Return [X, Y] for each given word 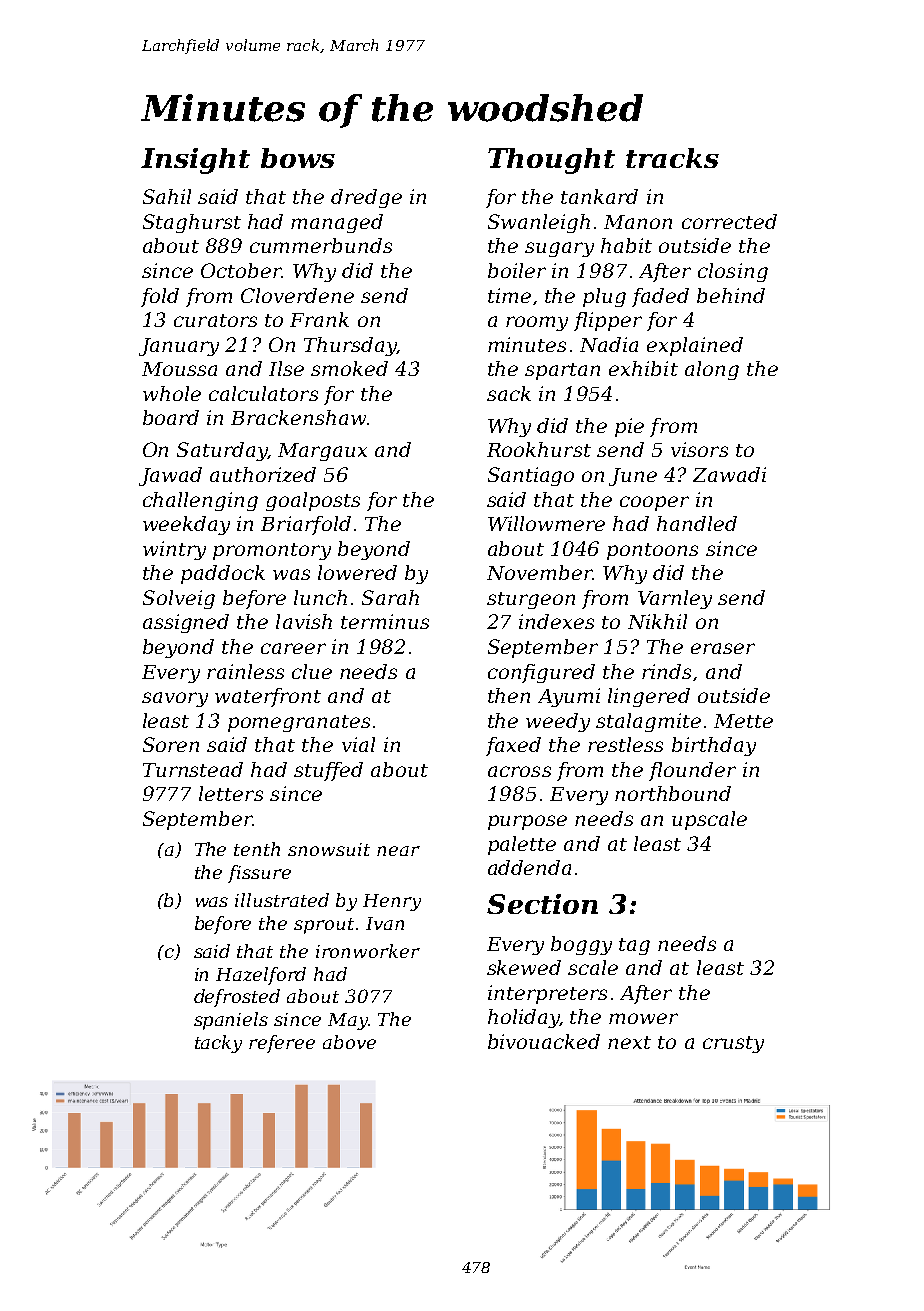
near [398, 851]
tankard [599, 196]
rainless [245, 671]
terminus [385, 621]
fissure [259, 874]
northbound [673, 793]
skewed [524, 967]
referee [282, 1044]
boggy [581, 945]
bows [298, 158]
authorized [263, 474]
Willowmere [546, 523]
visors [699, 449]
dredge [366, 198]
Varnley [675, 599]
